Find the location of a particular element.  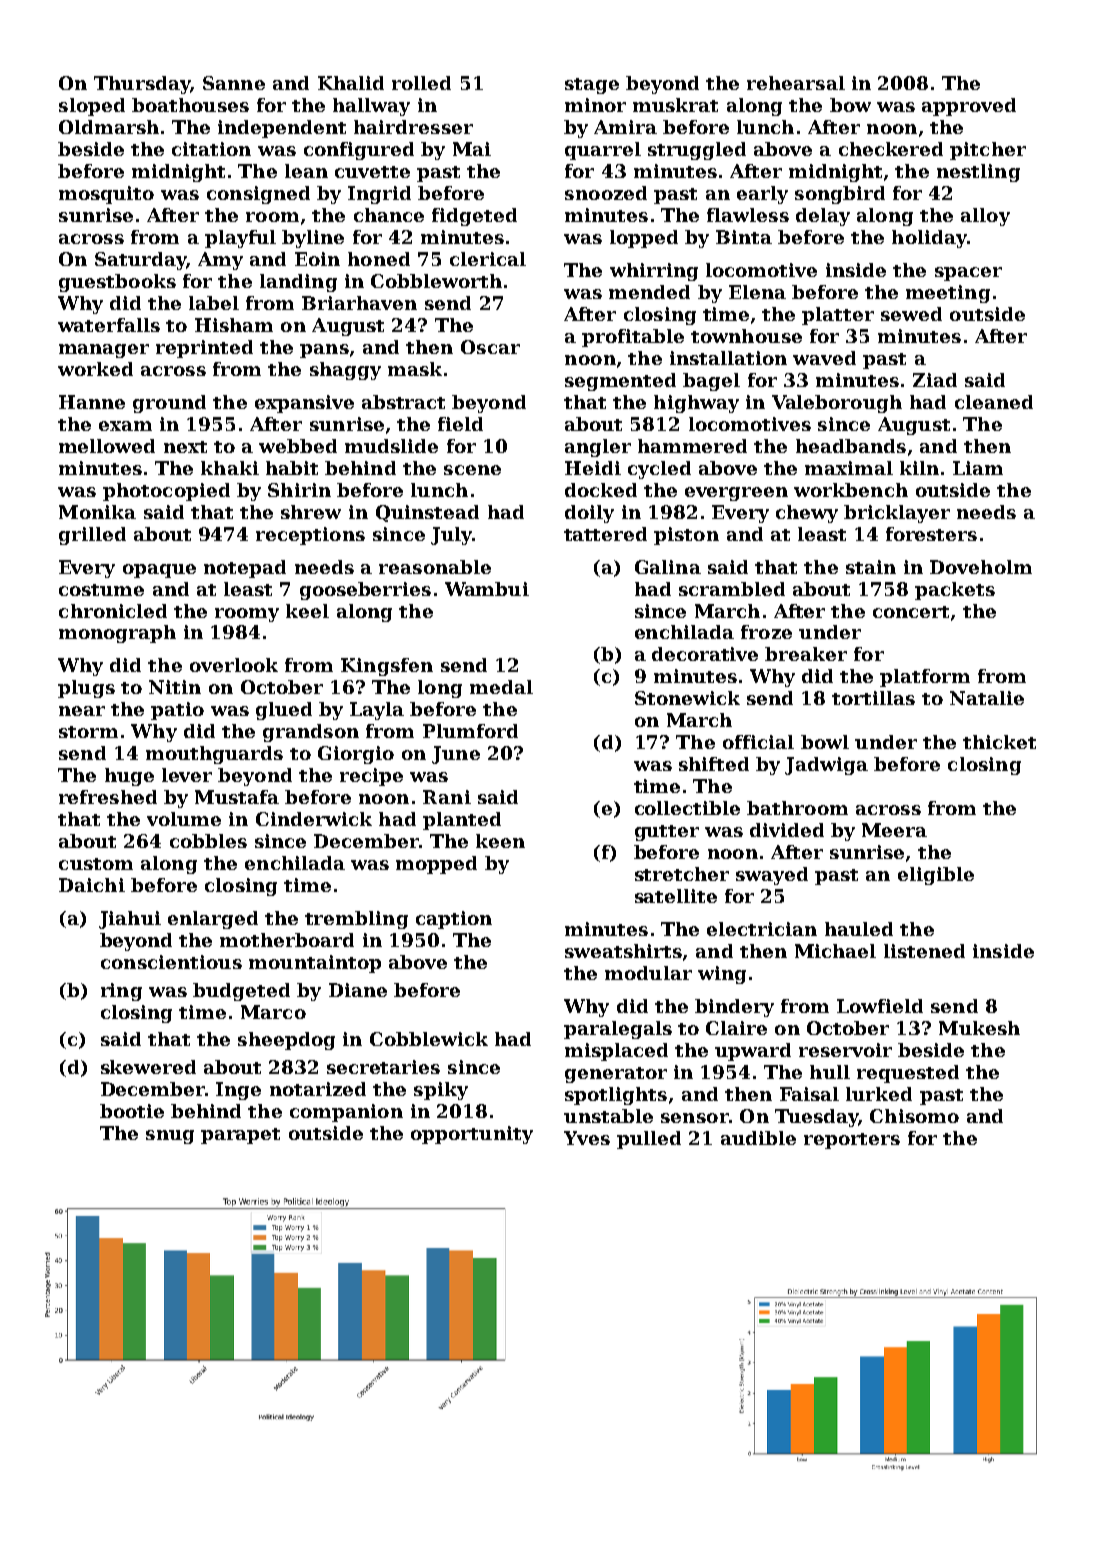

songbird is located at coordinates (840, 195).
